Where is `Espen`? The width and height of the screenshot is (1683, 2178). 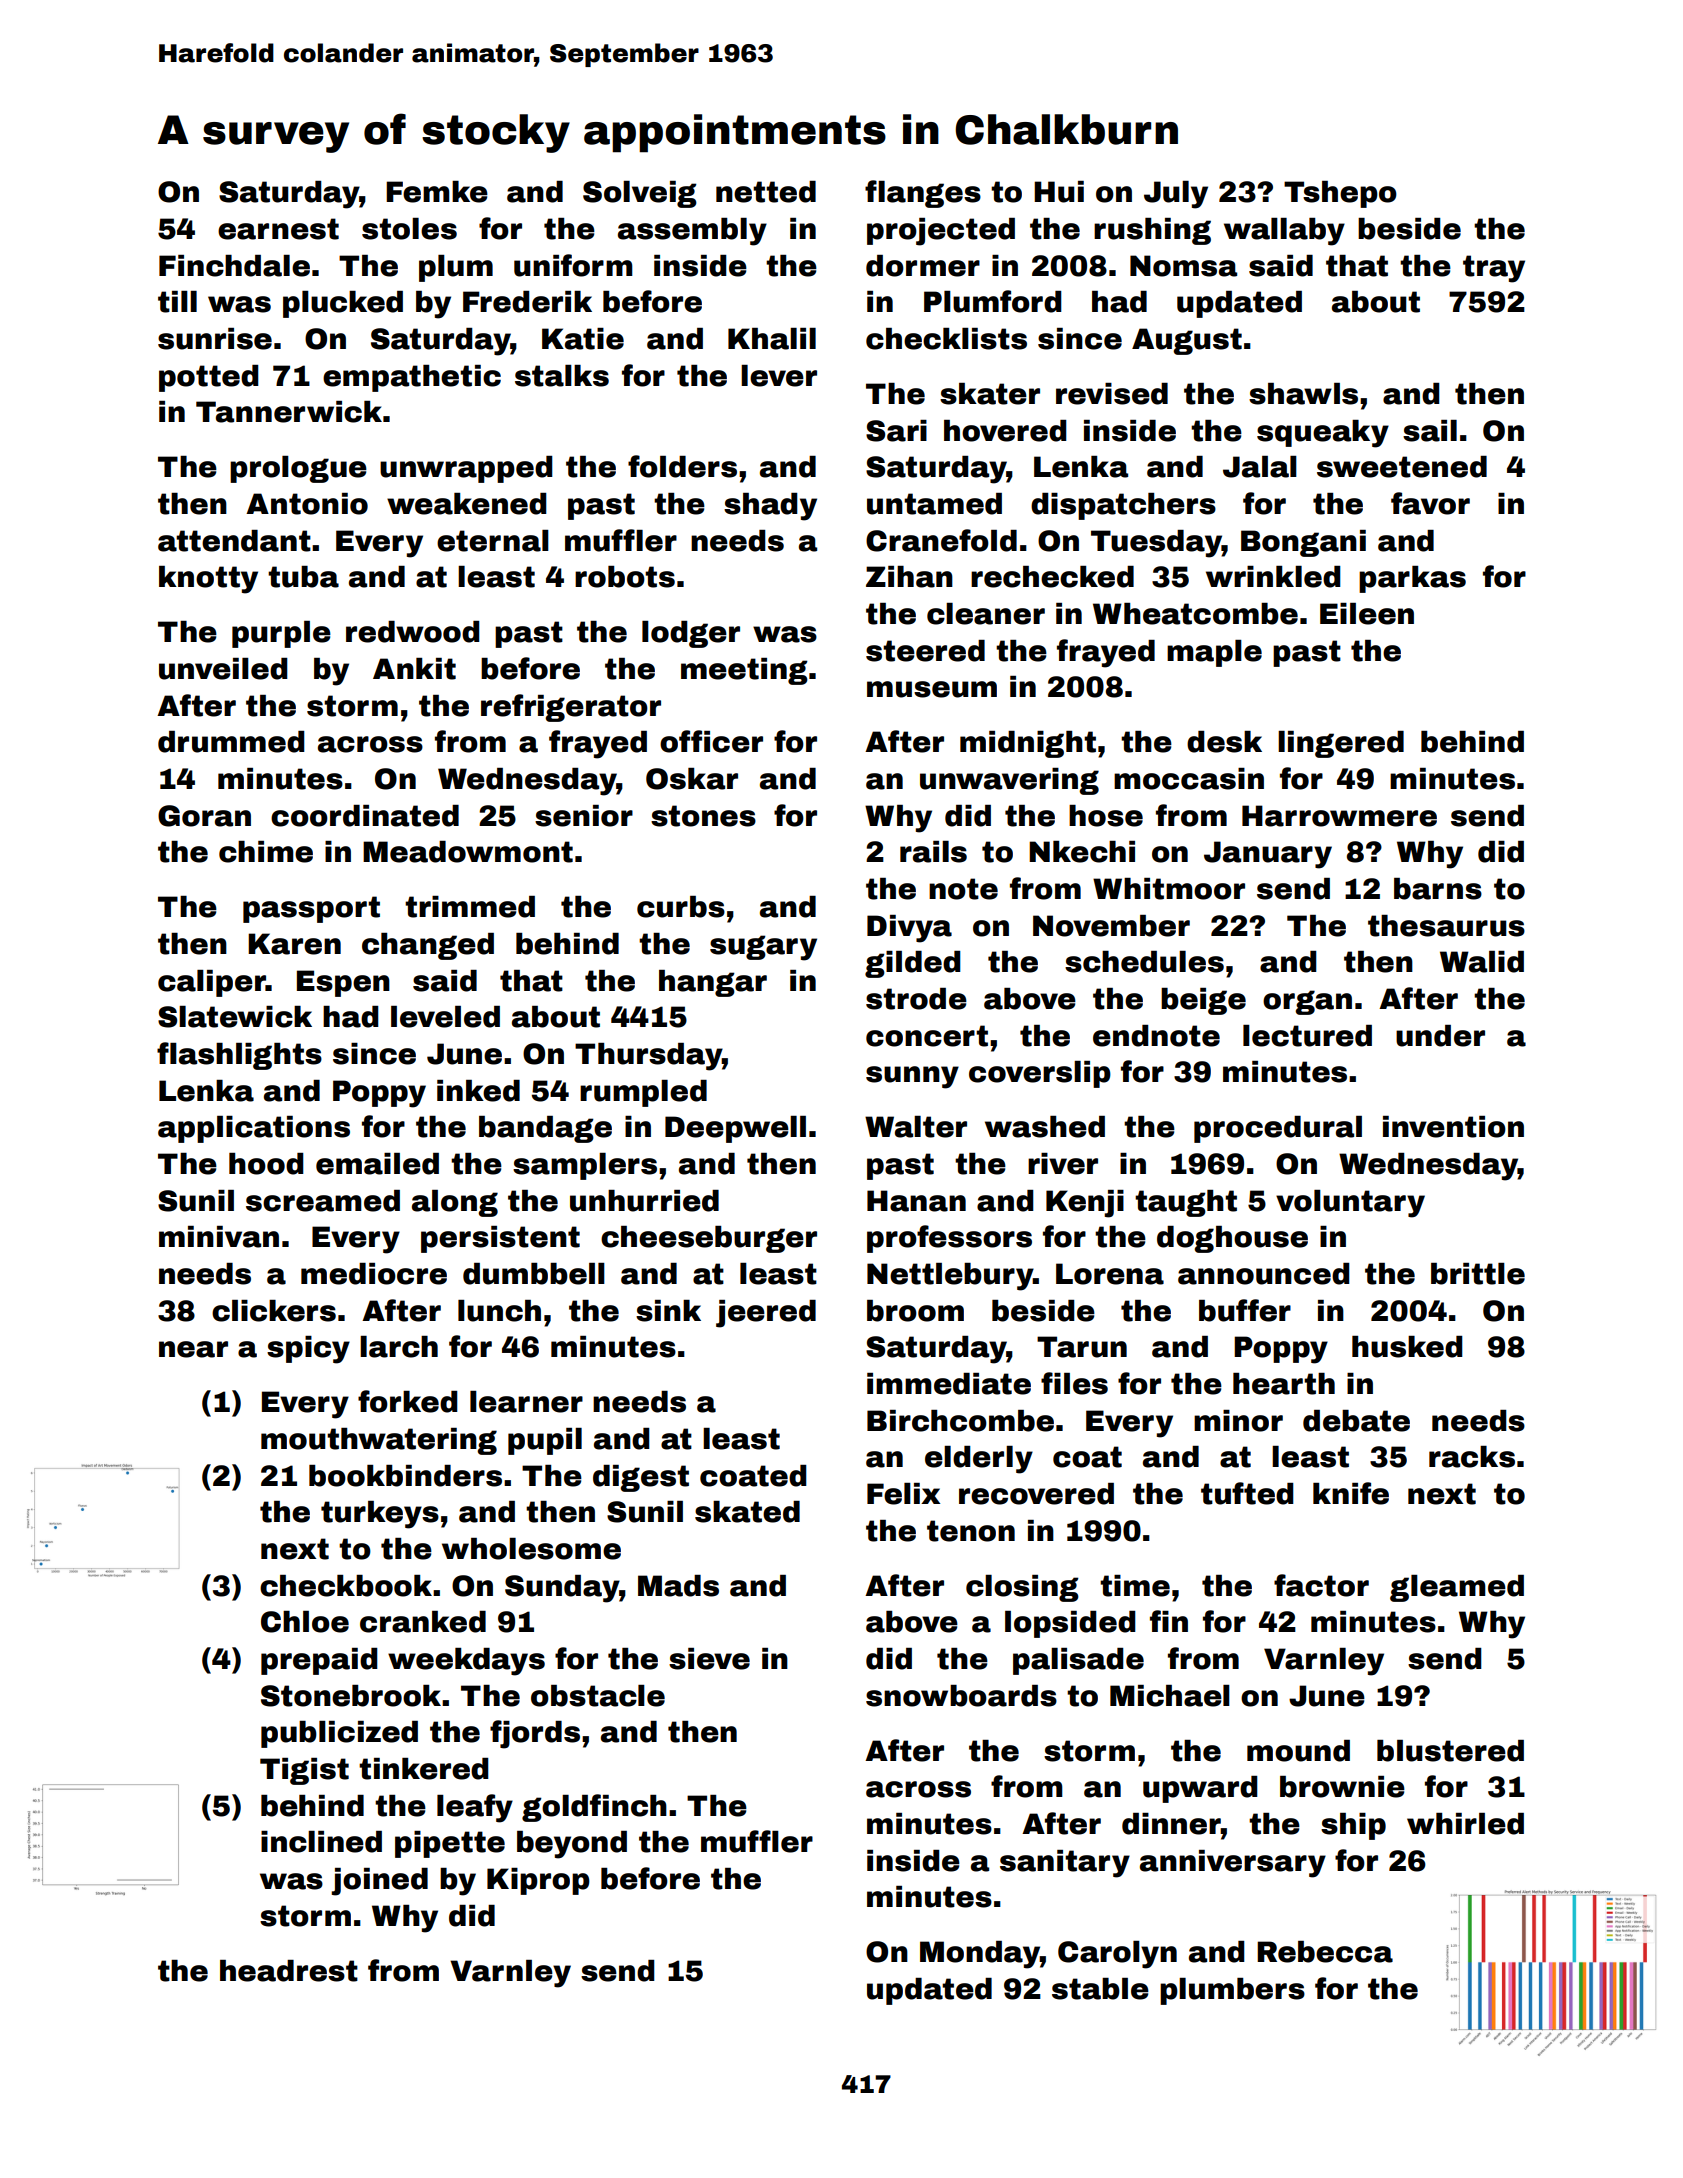 Espen is located at coordinates (343, 983).
